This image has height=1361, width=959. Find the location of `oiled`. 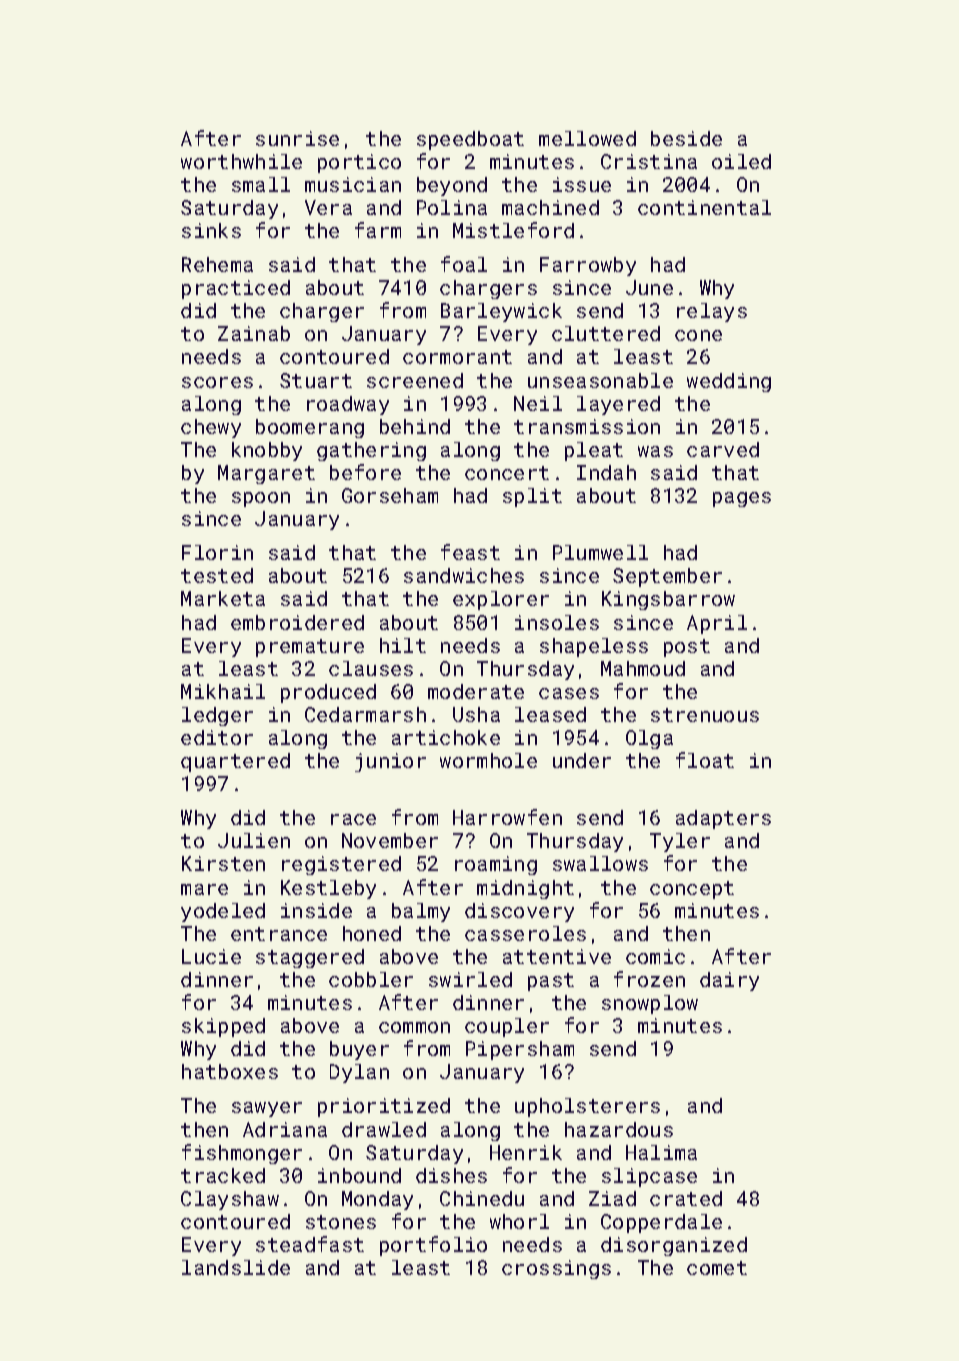

oiled is located at coordinates (741, 161).
